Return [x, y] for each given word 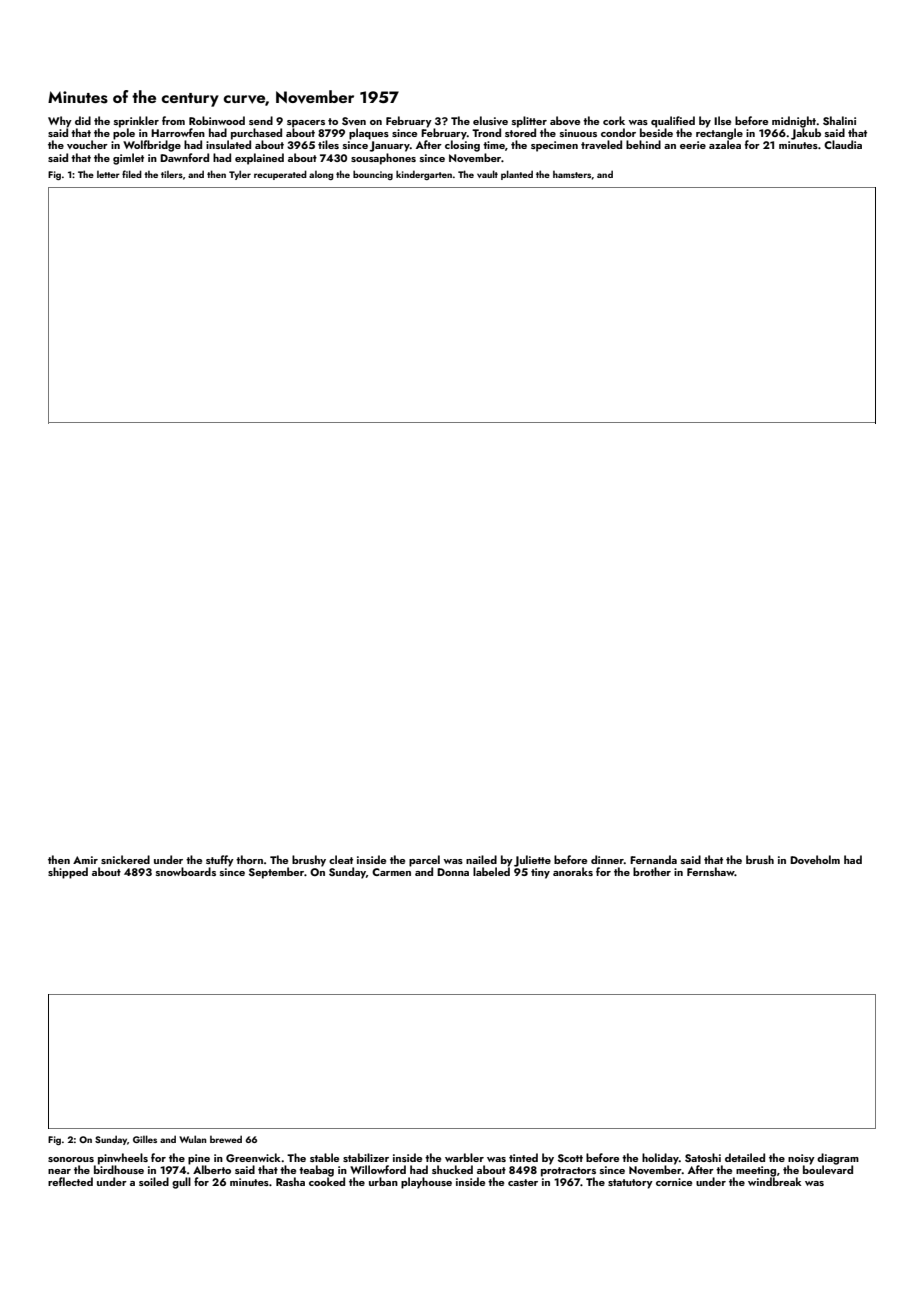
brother [652, 871]
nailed [481, 859]
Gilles [145, 1139]
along [321, 175]
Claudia [843, 144]
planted [517, 175]
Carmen [391, 872]
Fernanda [653, 859]
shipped [68, 873]
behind [643, 144]
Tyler [240, 175]
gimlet [128, 159]
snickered [125, 859]
